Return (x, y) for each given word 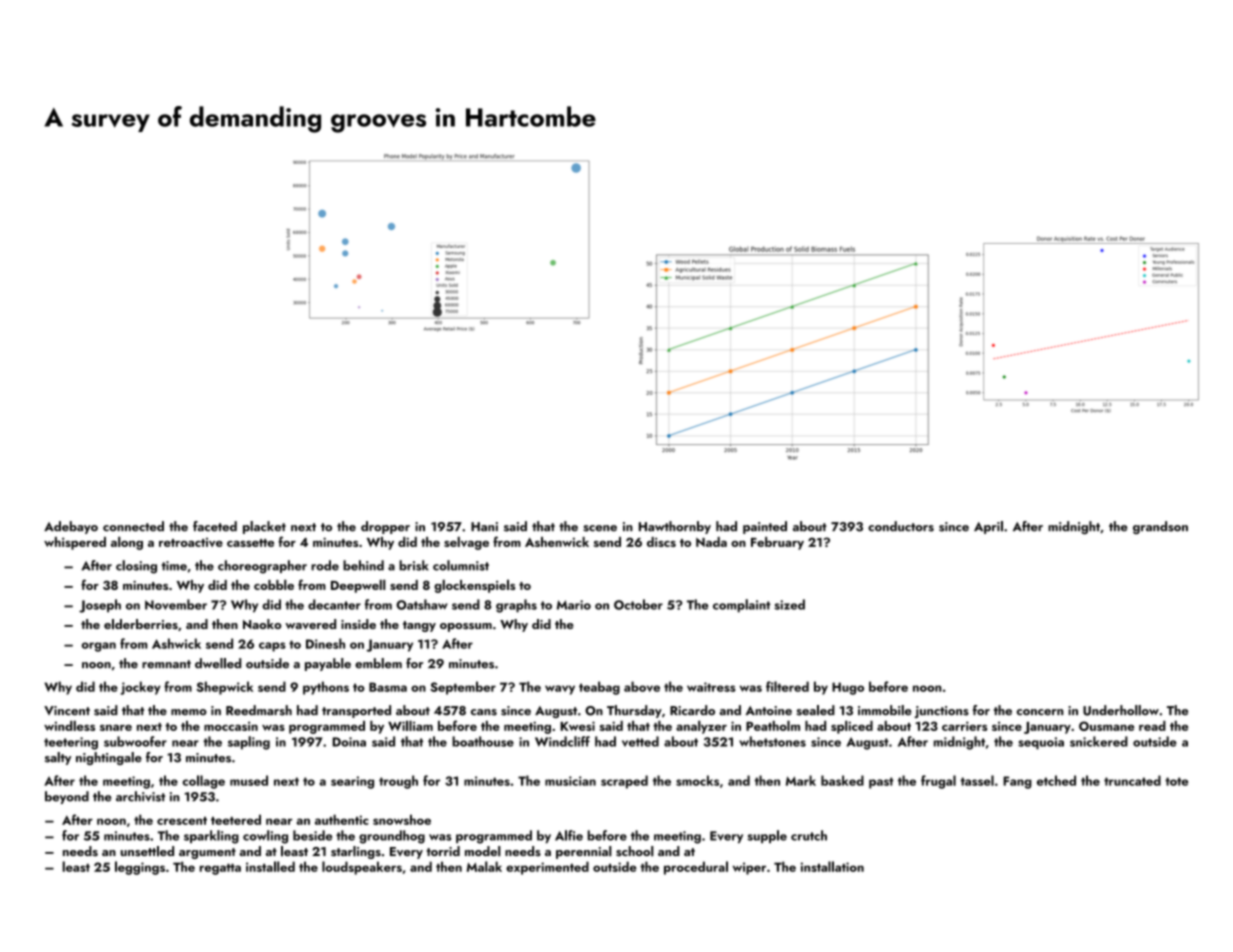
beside (312, 835)
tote (1176, 781)
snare (116, 727)
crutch (809, 835)
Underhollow (1121, 710)
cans (484, 712)
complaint (741, 606)
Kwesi (577, 726)
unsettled (147, 851)
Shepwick (224, 688)
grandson (1160, 527)
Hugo (848, 688)
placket (264, 527)
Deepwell (358, 586)
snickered (1099, 741)
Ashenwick (557, 542)
